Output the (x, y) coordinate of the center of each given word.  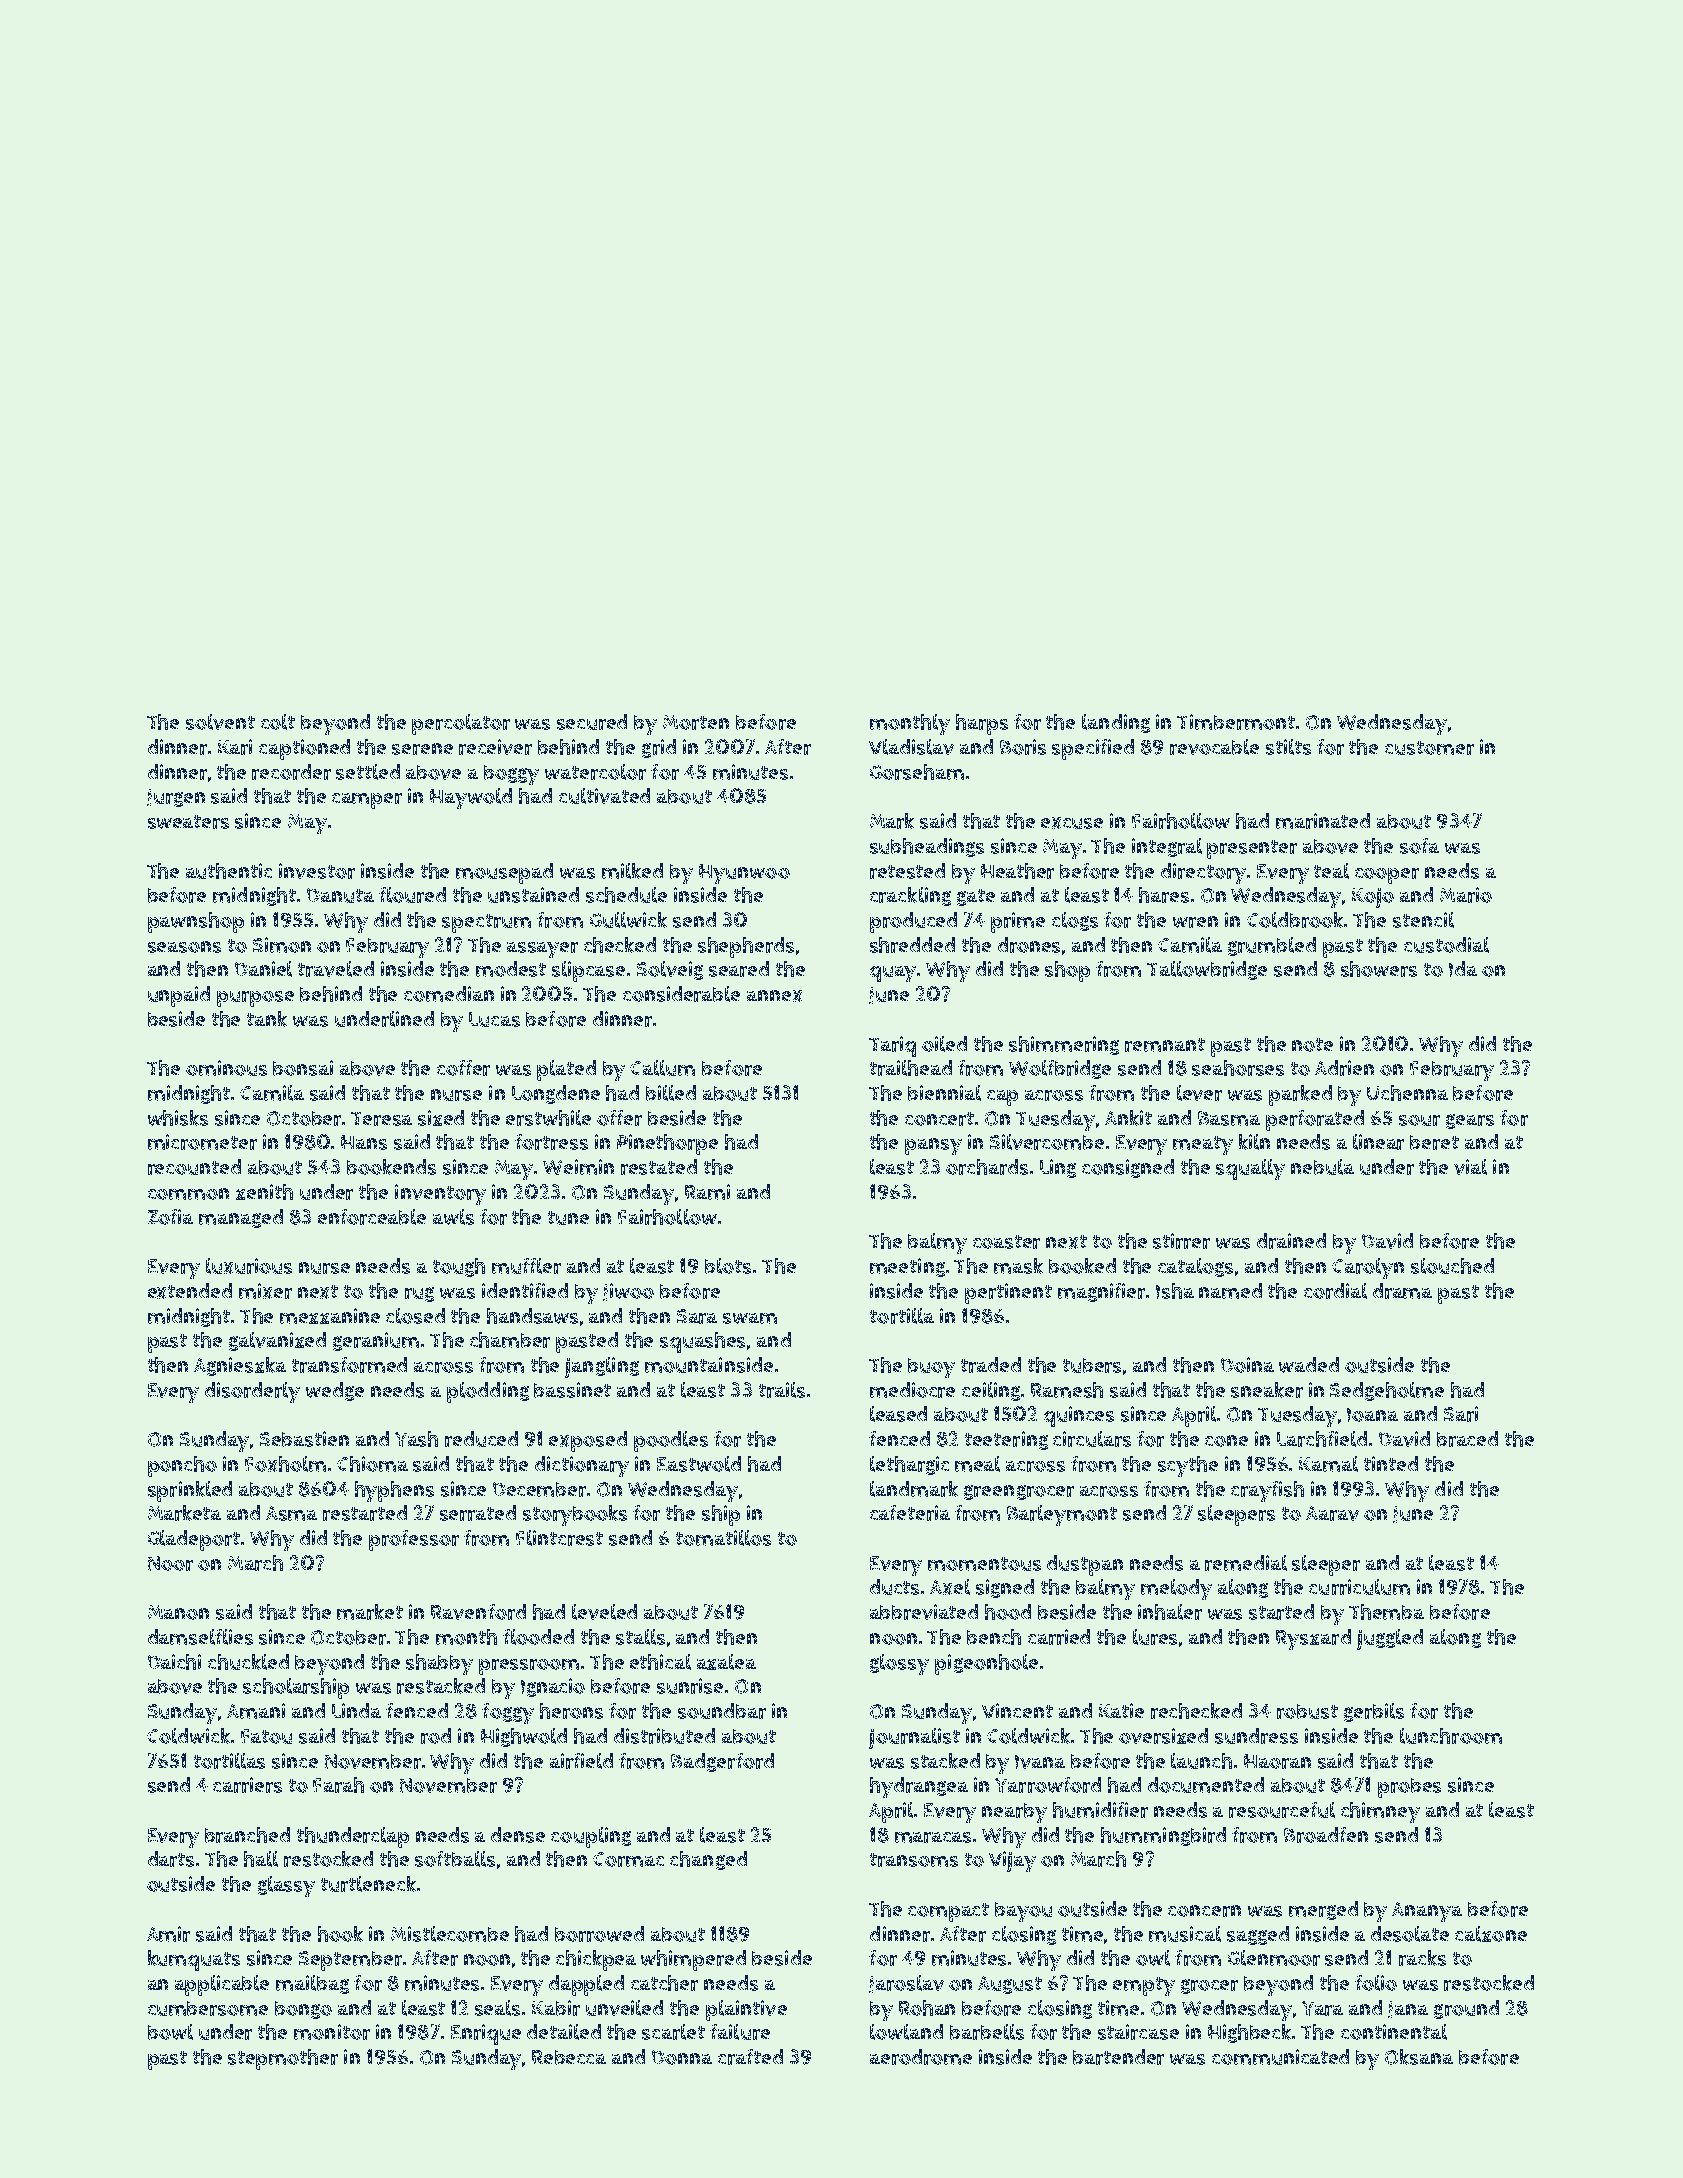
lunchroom (1451, 1736)
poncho (182, 1466)
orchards (987, 1167)
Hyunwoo (744, 874)
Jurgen (176, 798)
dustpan (1085, 1565)
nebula (1322, 1167)
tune (568, 1218)
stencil (1423, 920)
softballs (455, 1859)
